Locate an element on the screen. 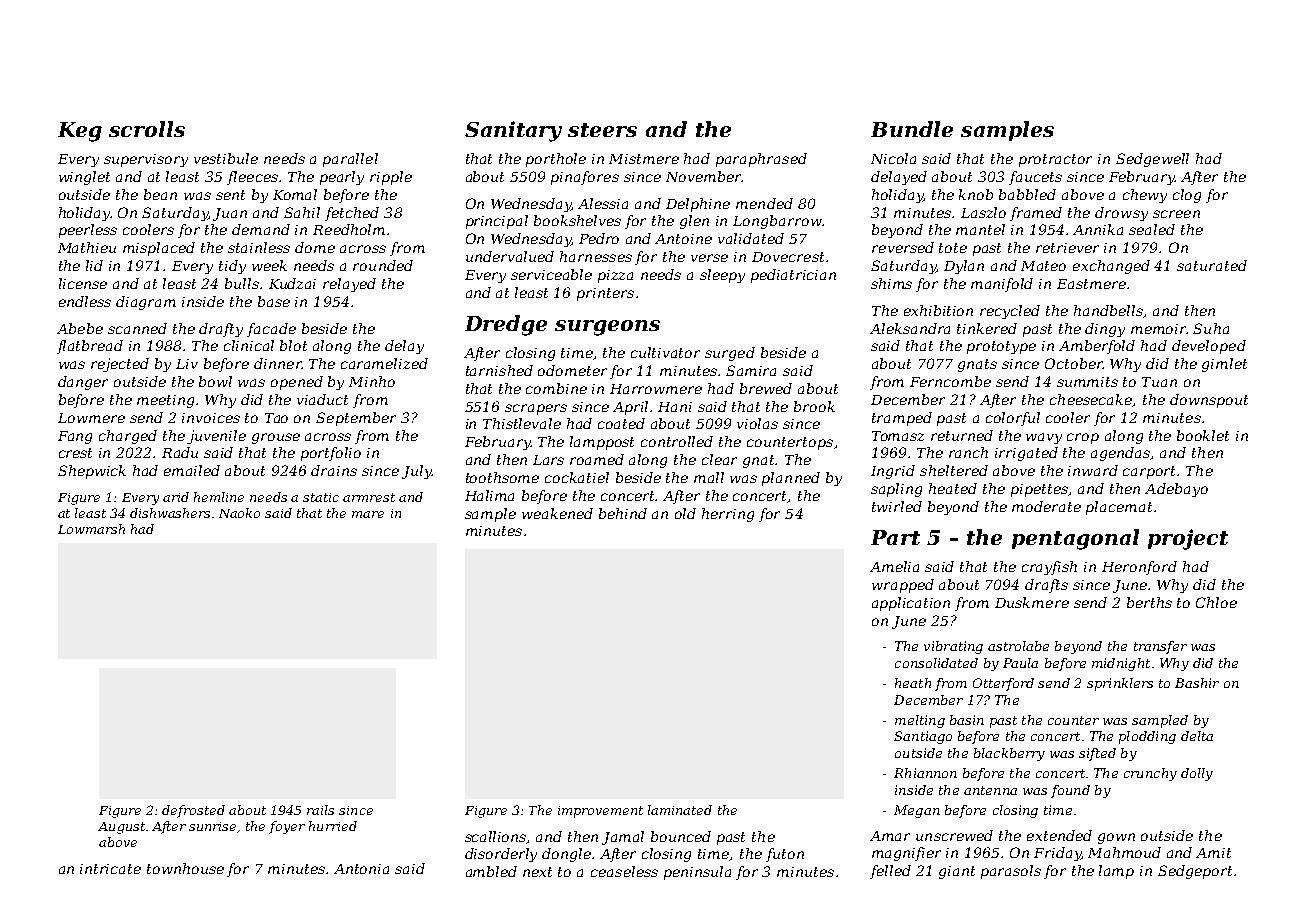 Image resolution: width=1308 pixels, height=924 pixels. herring is located at coordinates (728, 515).
